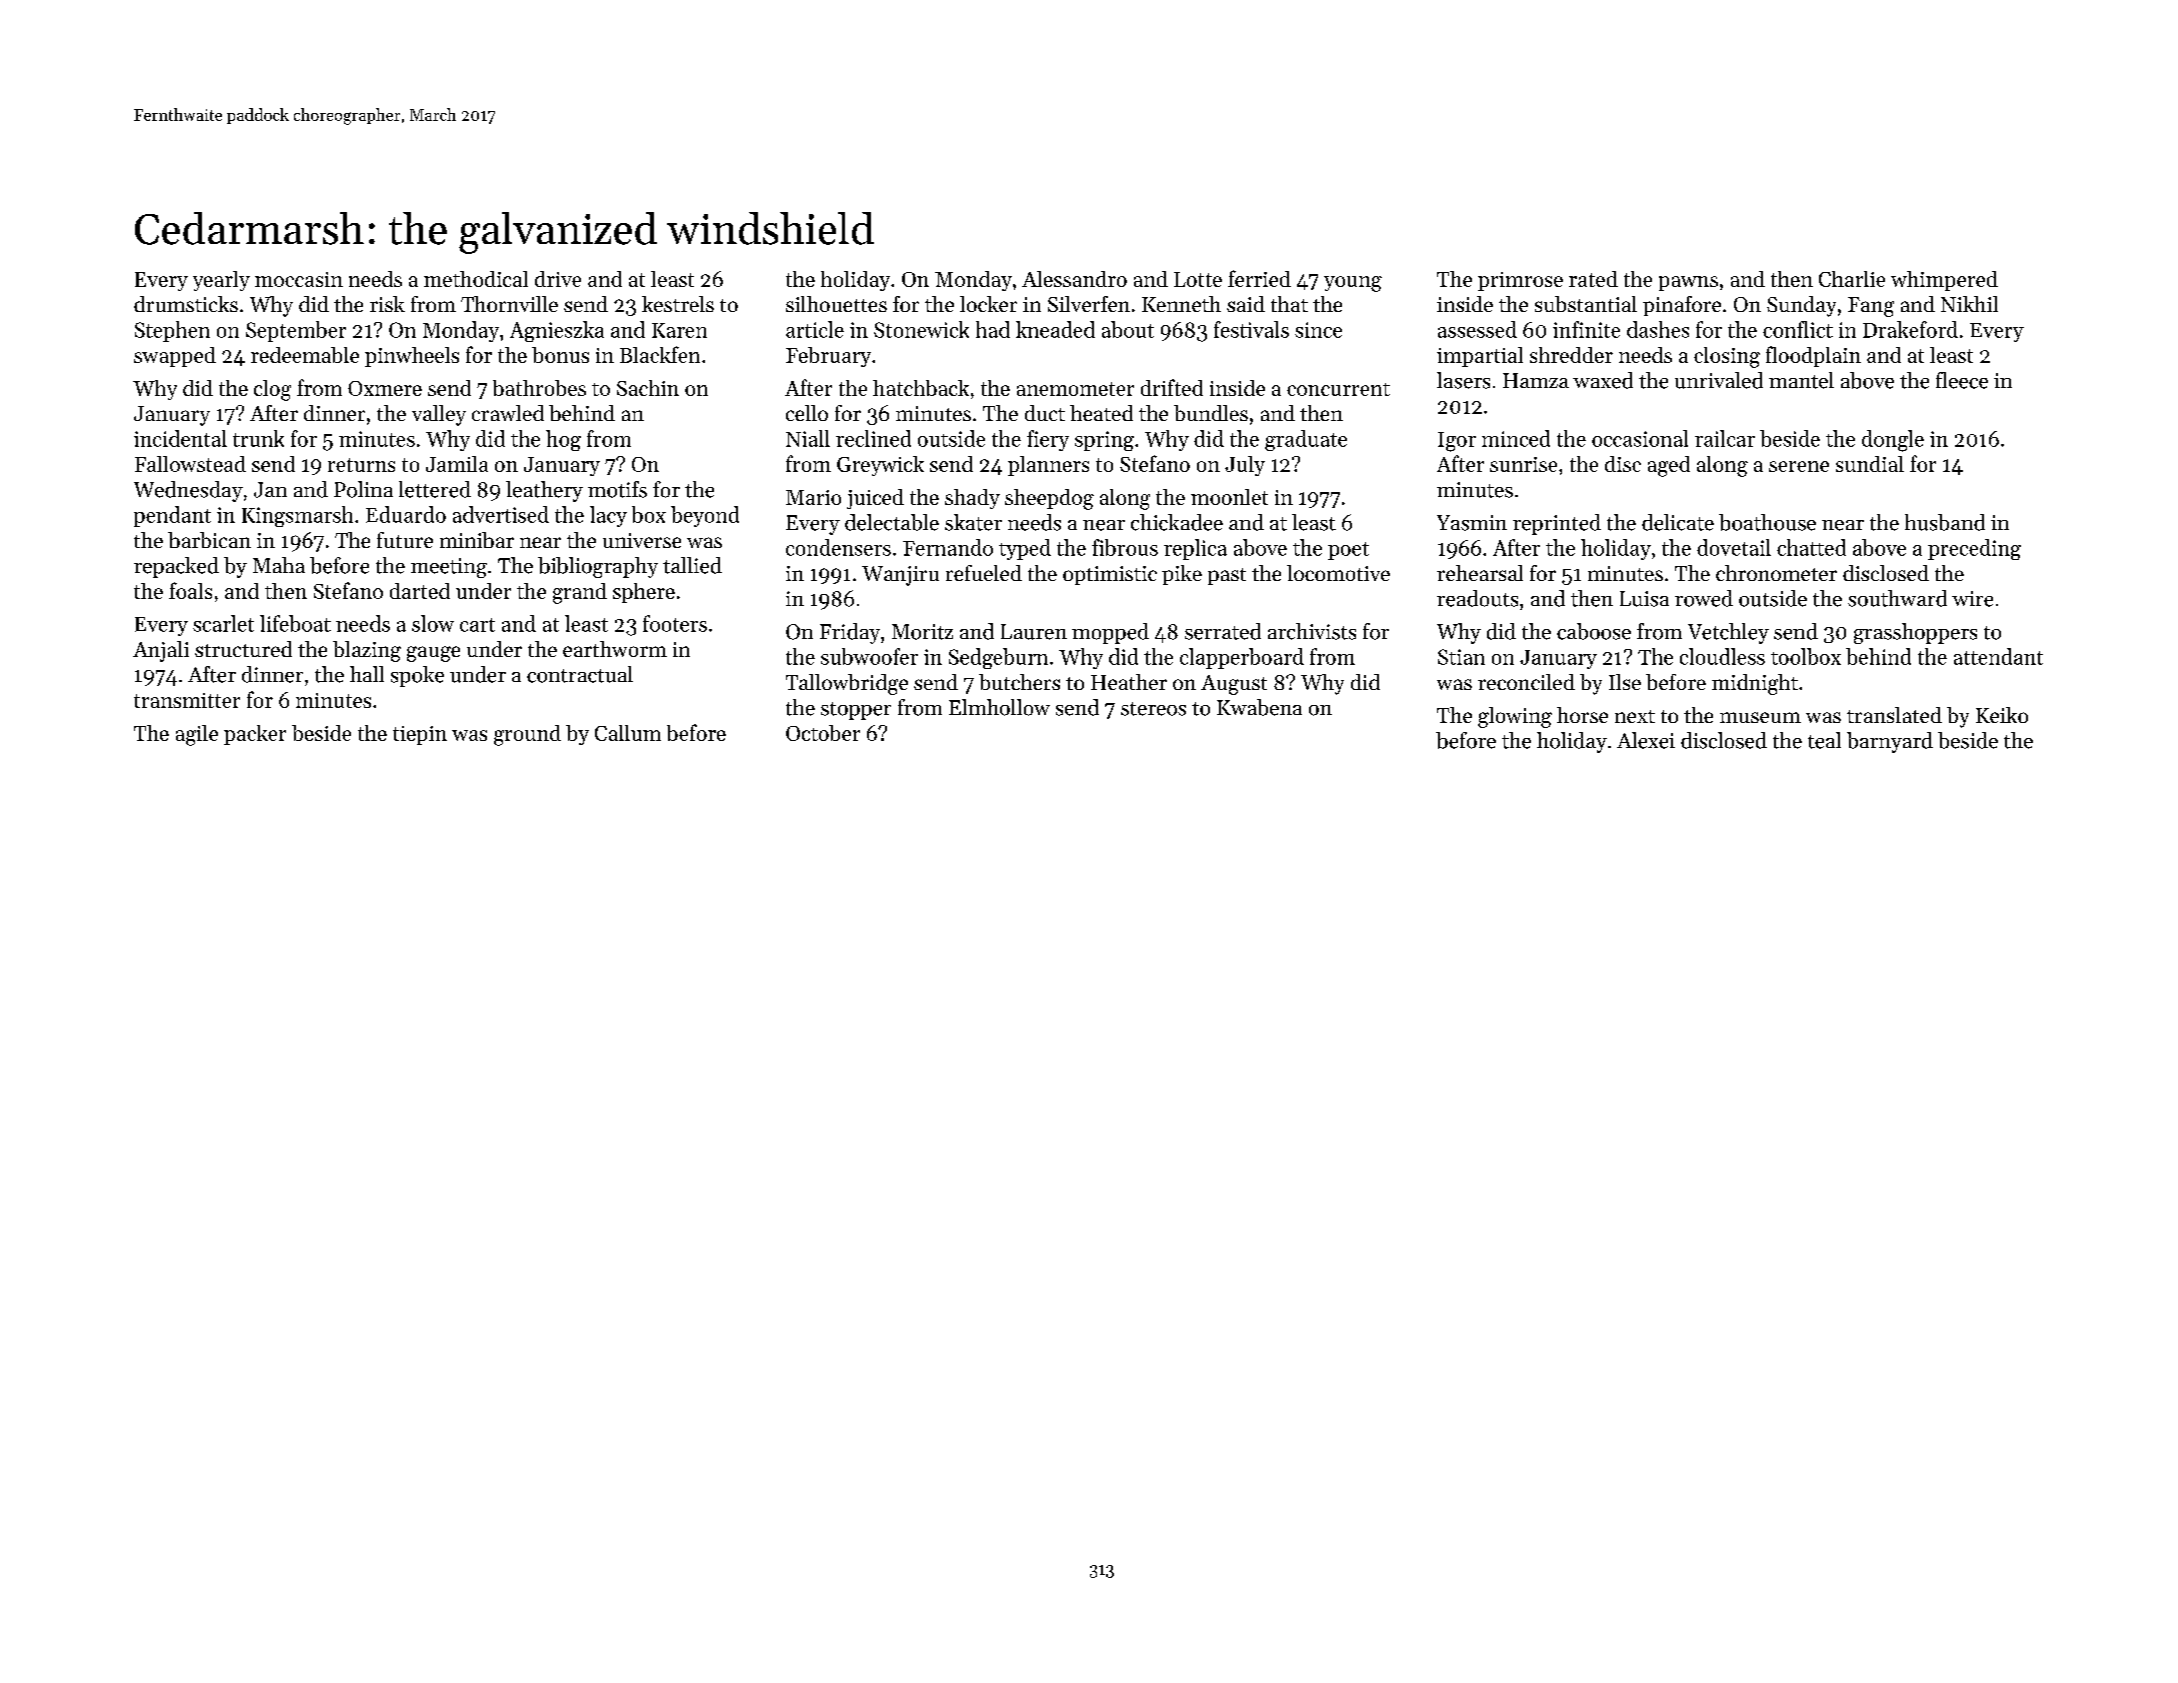  I want to click on since, so click(1318, 330).
